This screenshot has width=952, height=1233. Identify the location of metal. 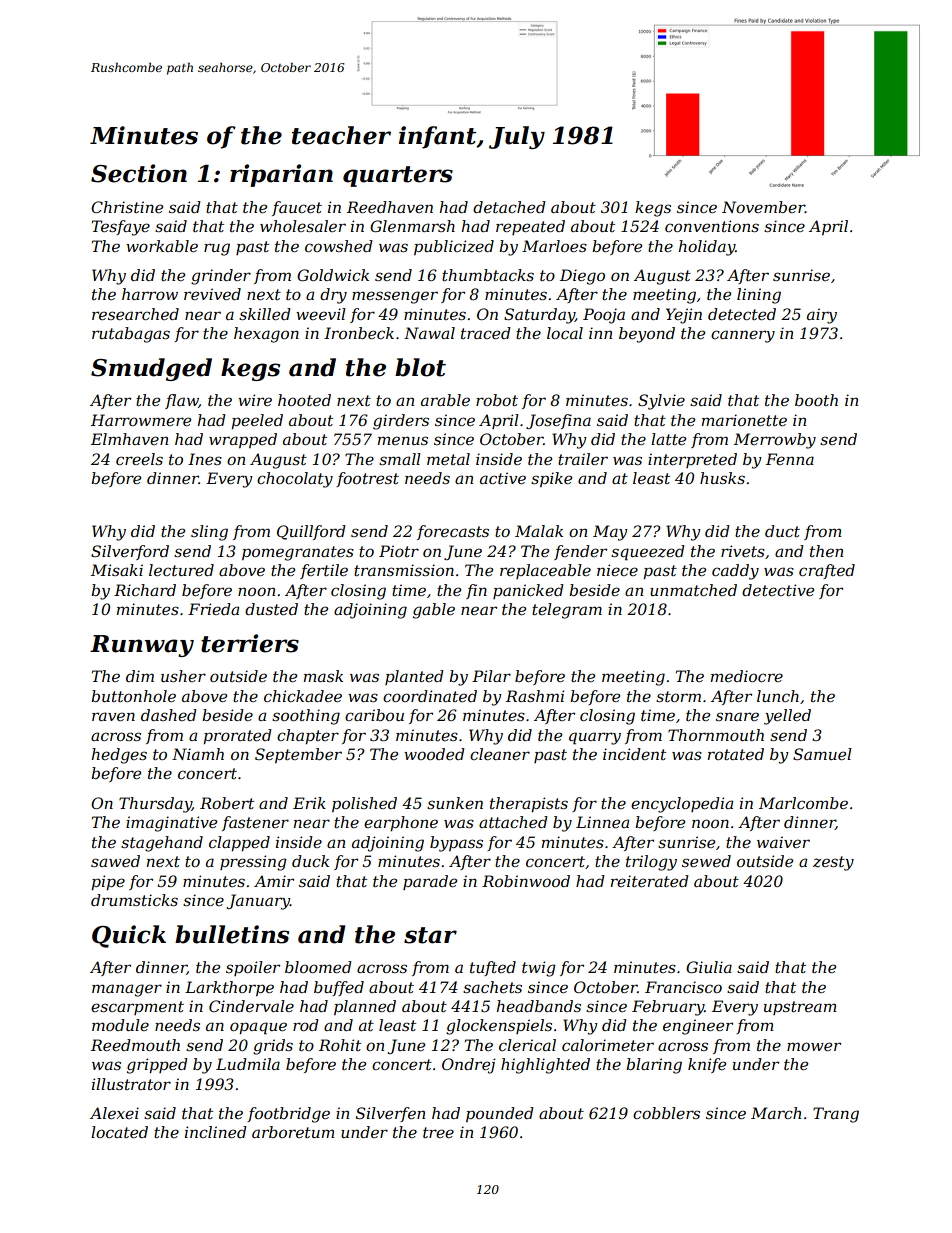
(448, 459).
